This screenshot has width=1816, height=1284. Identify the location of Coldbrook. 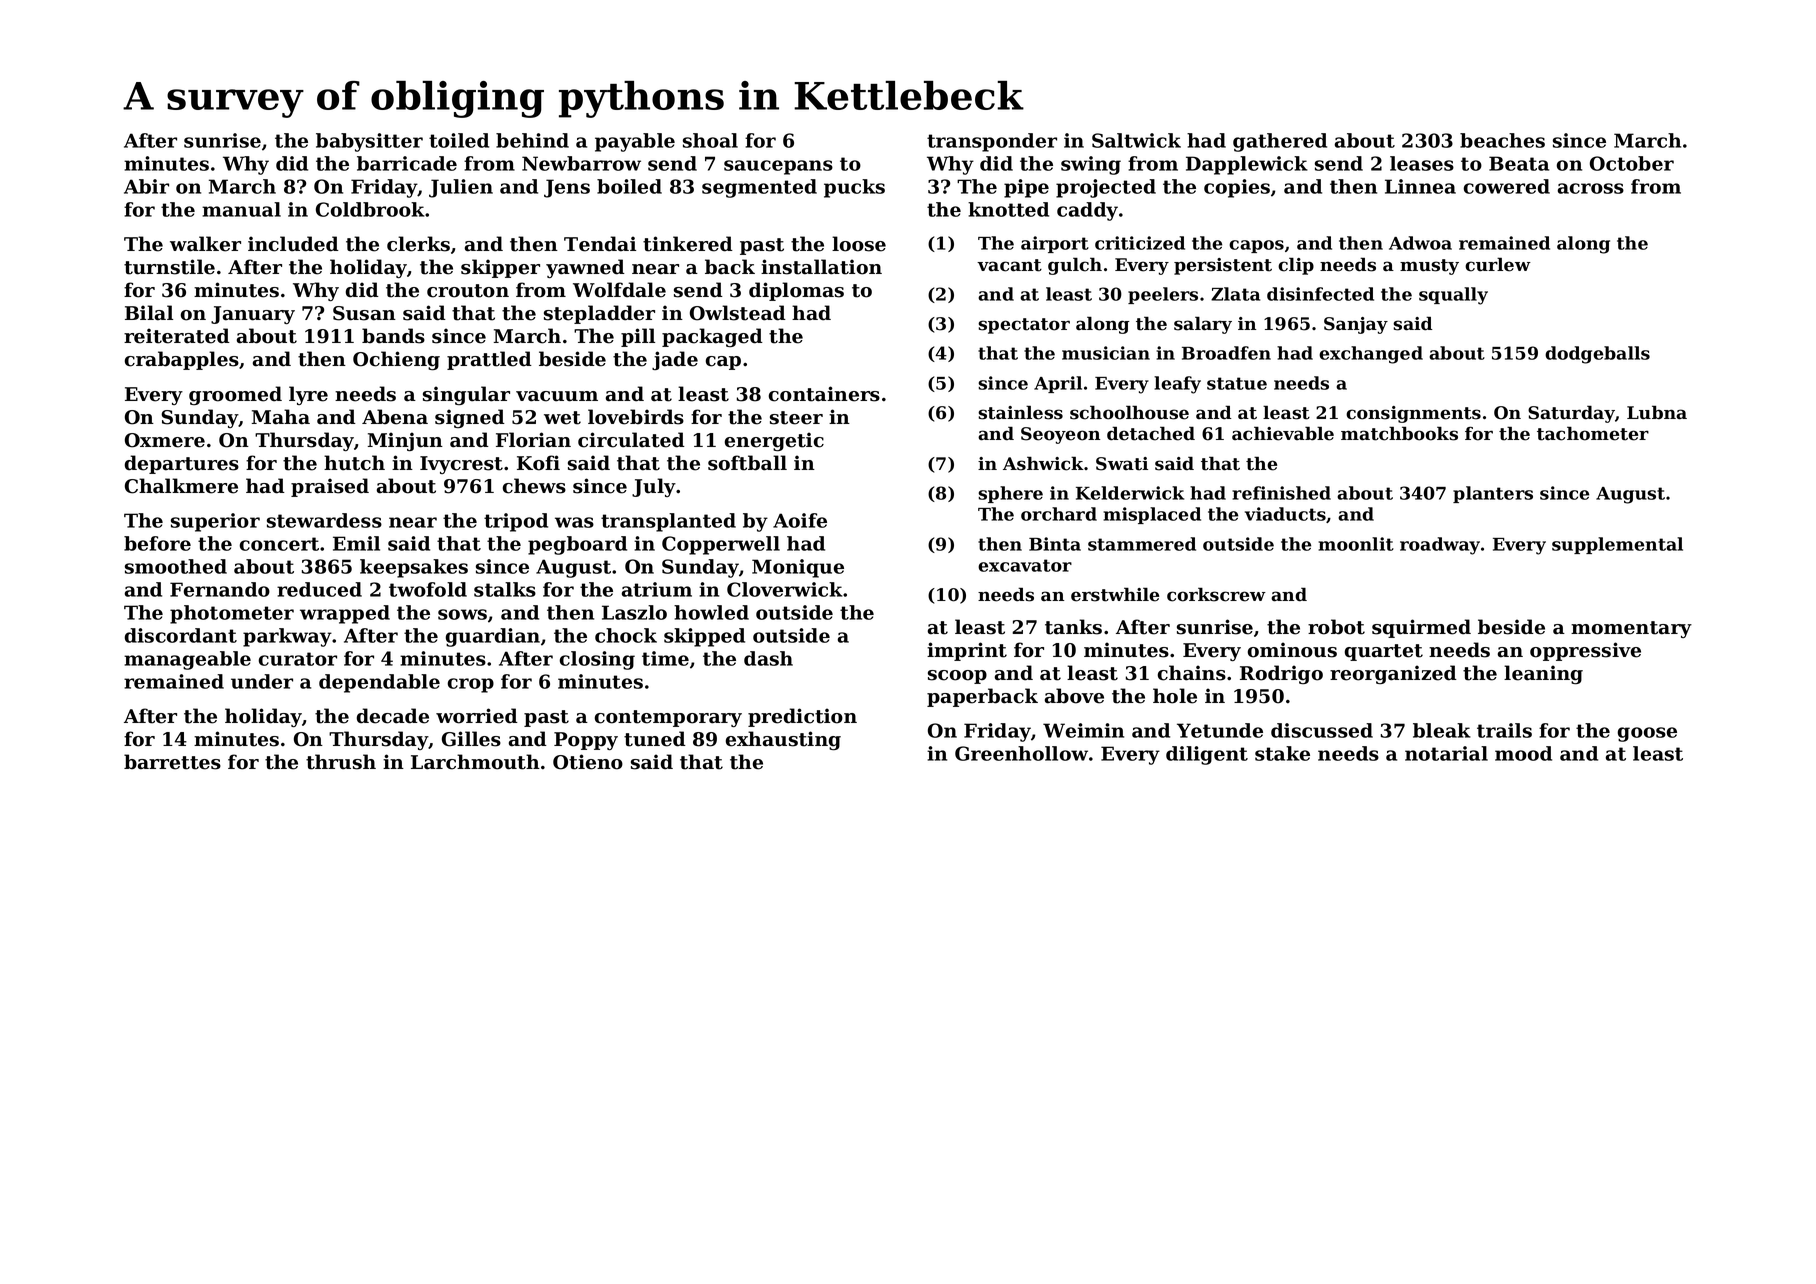
(370, 209).
